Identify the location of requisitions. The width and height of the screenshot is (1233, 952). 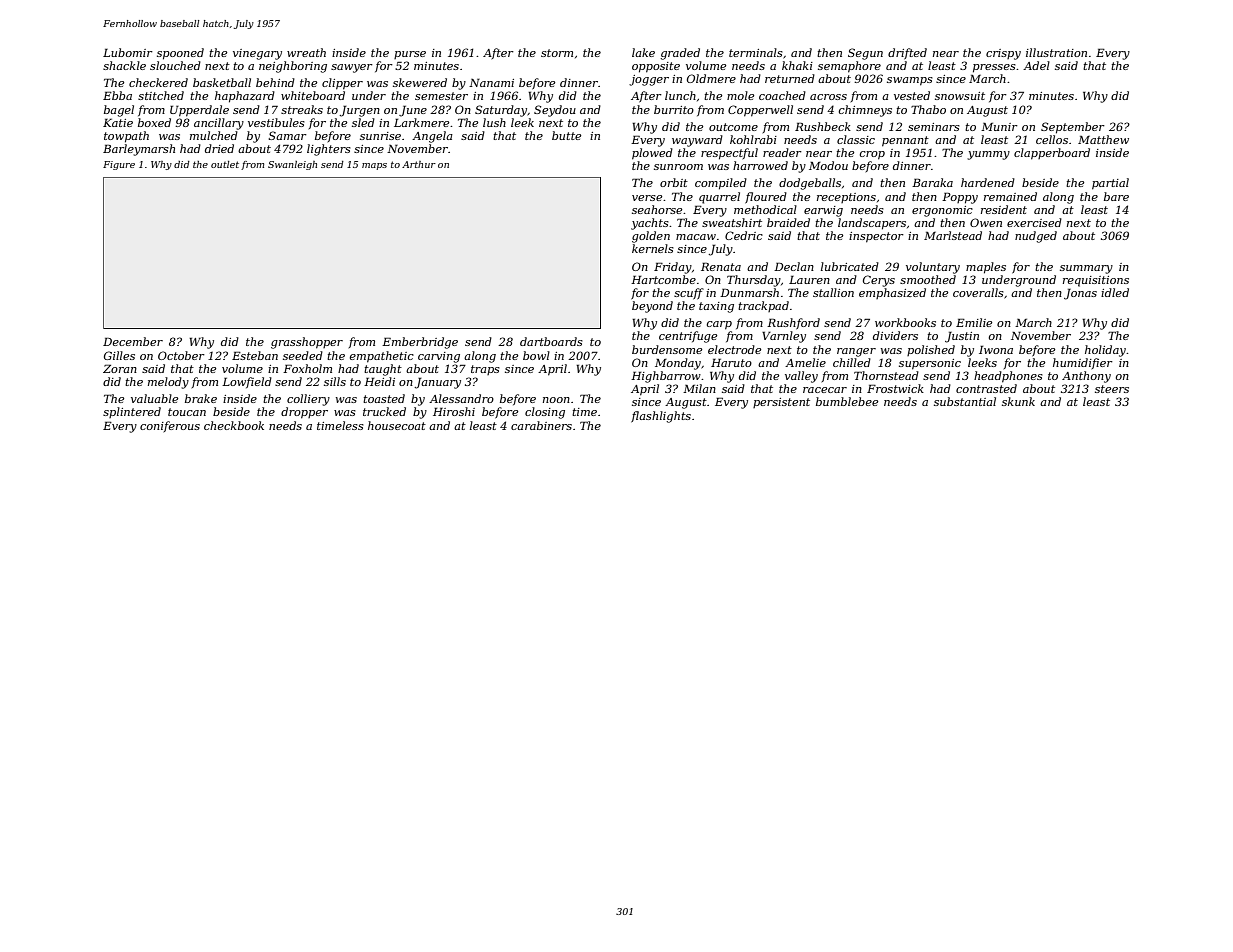
(1096, 281).
